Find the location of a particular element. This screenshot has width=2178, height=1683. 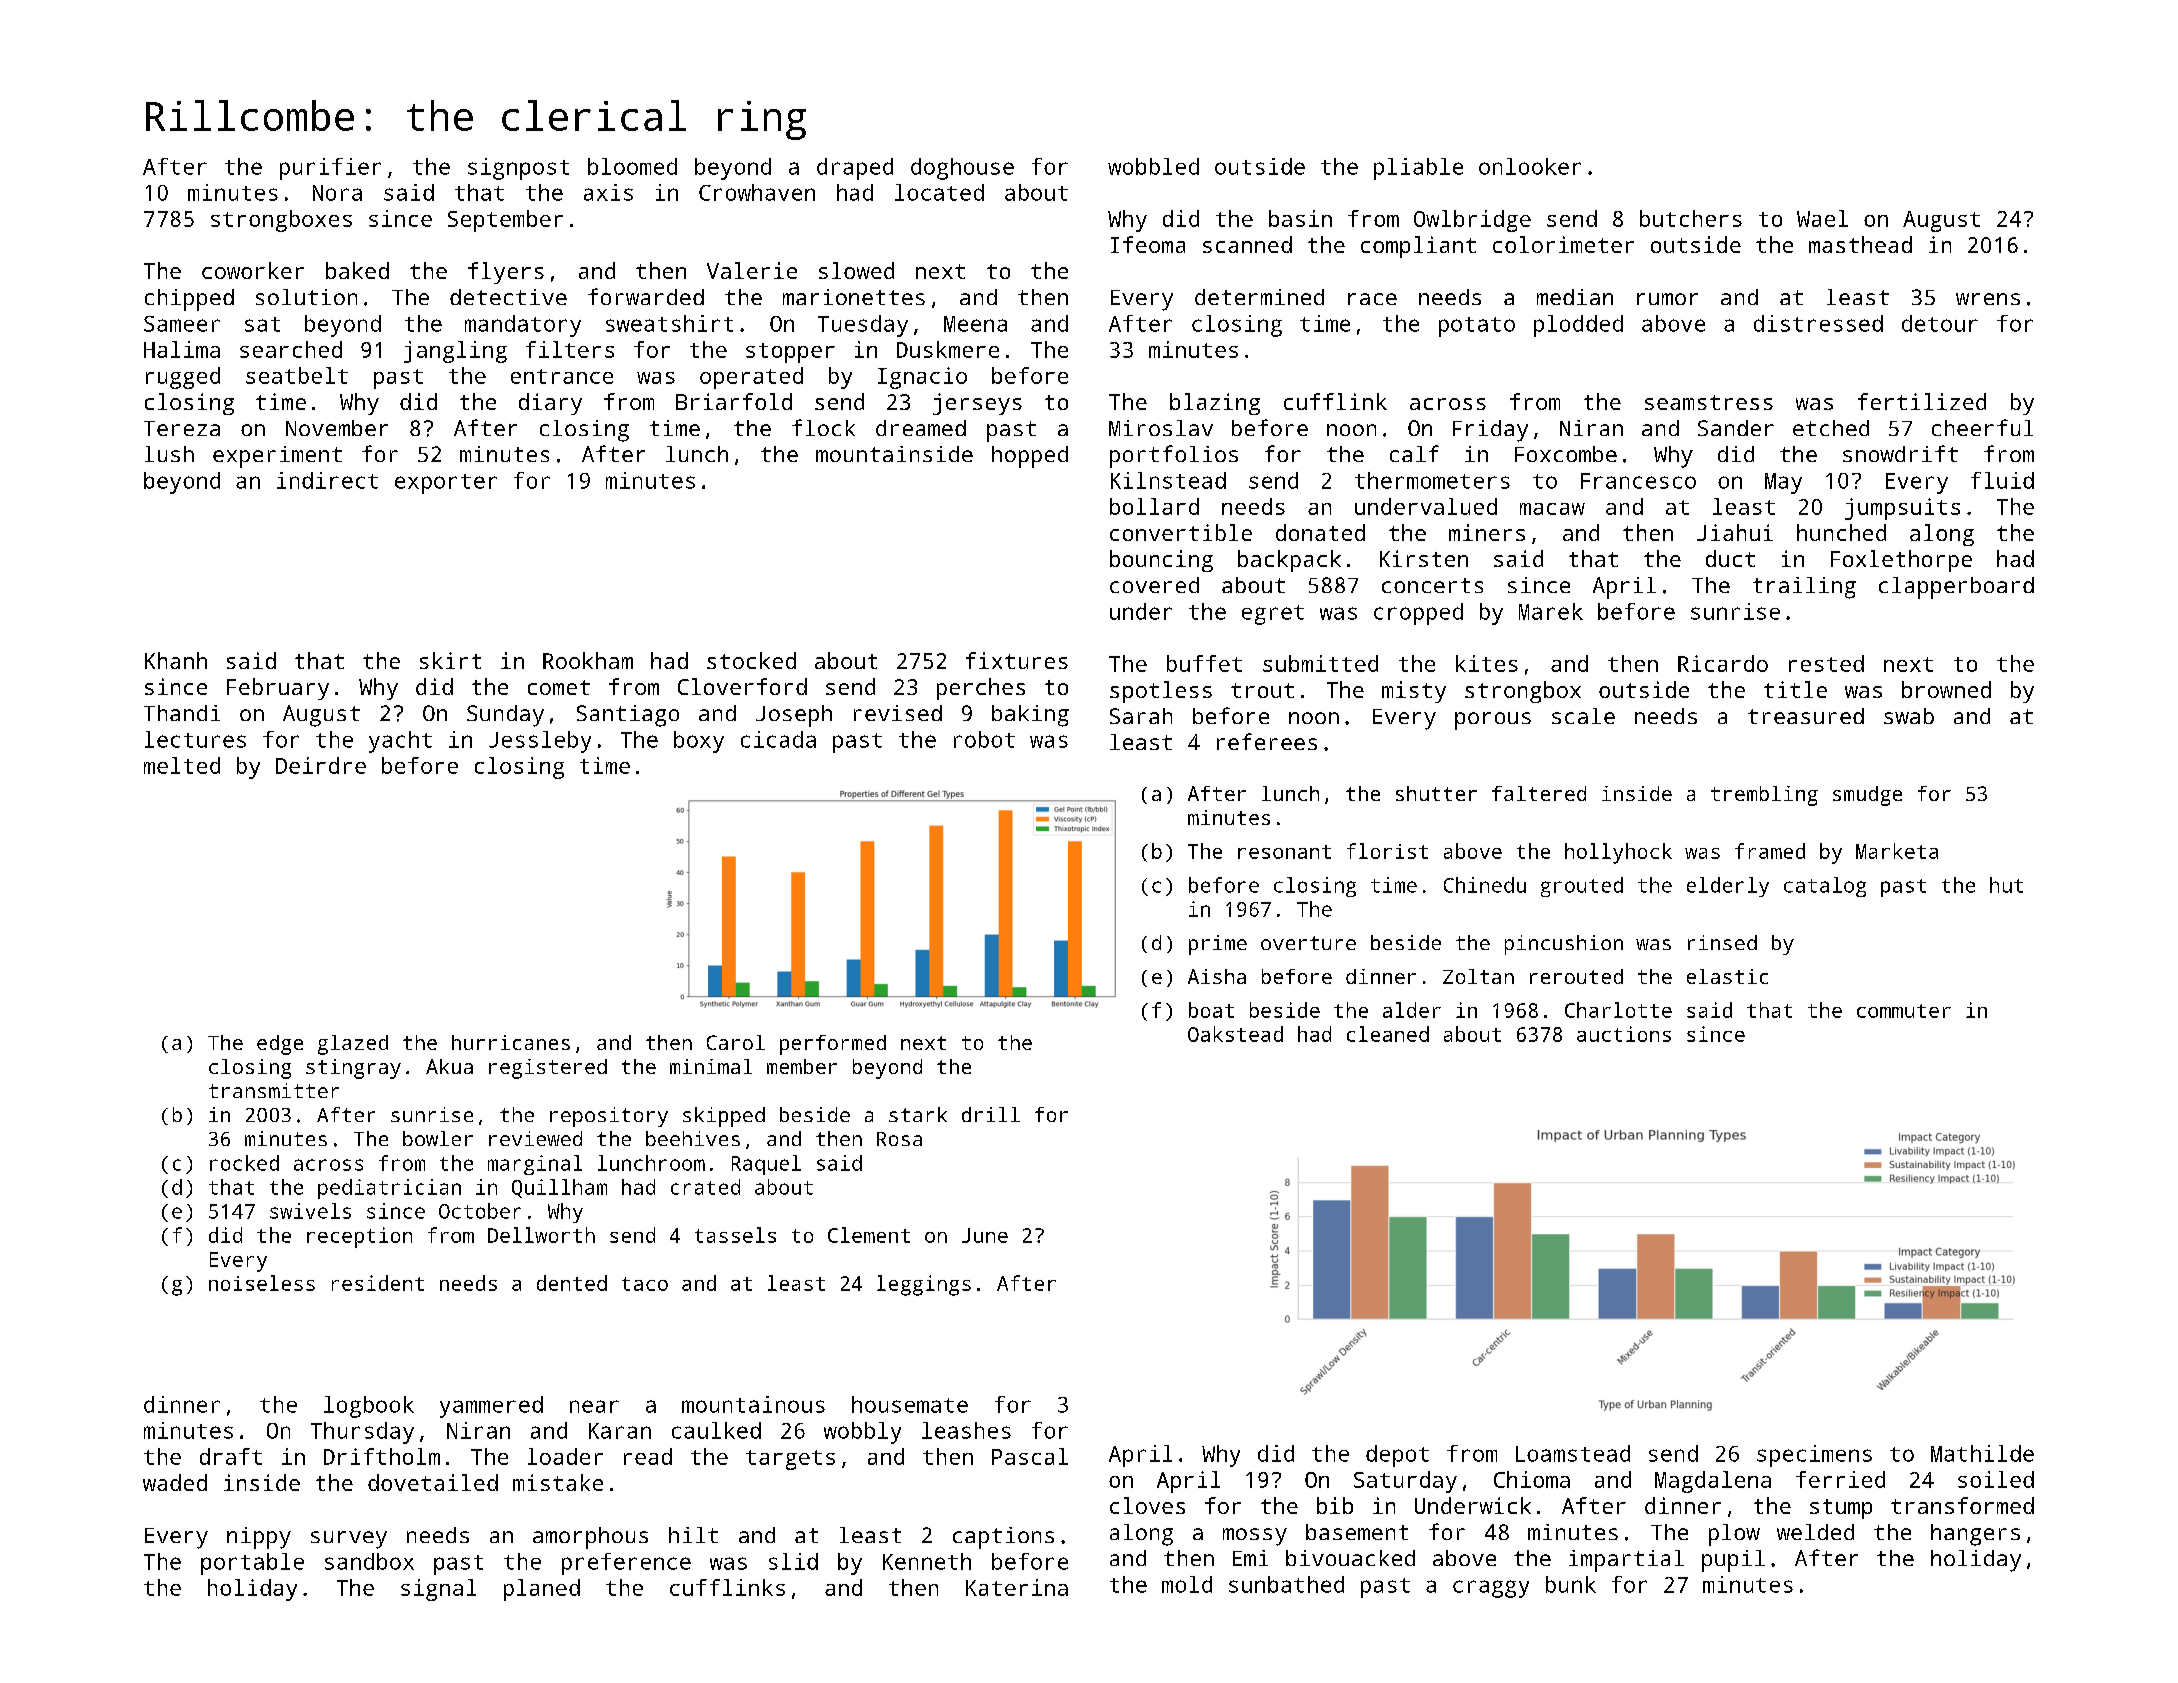

hollyhock is located at coordinates (1618, 853).
